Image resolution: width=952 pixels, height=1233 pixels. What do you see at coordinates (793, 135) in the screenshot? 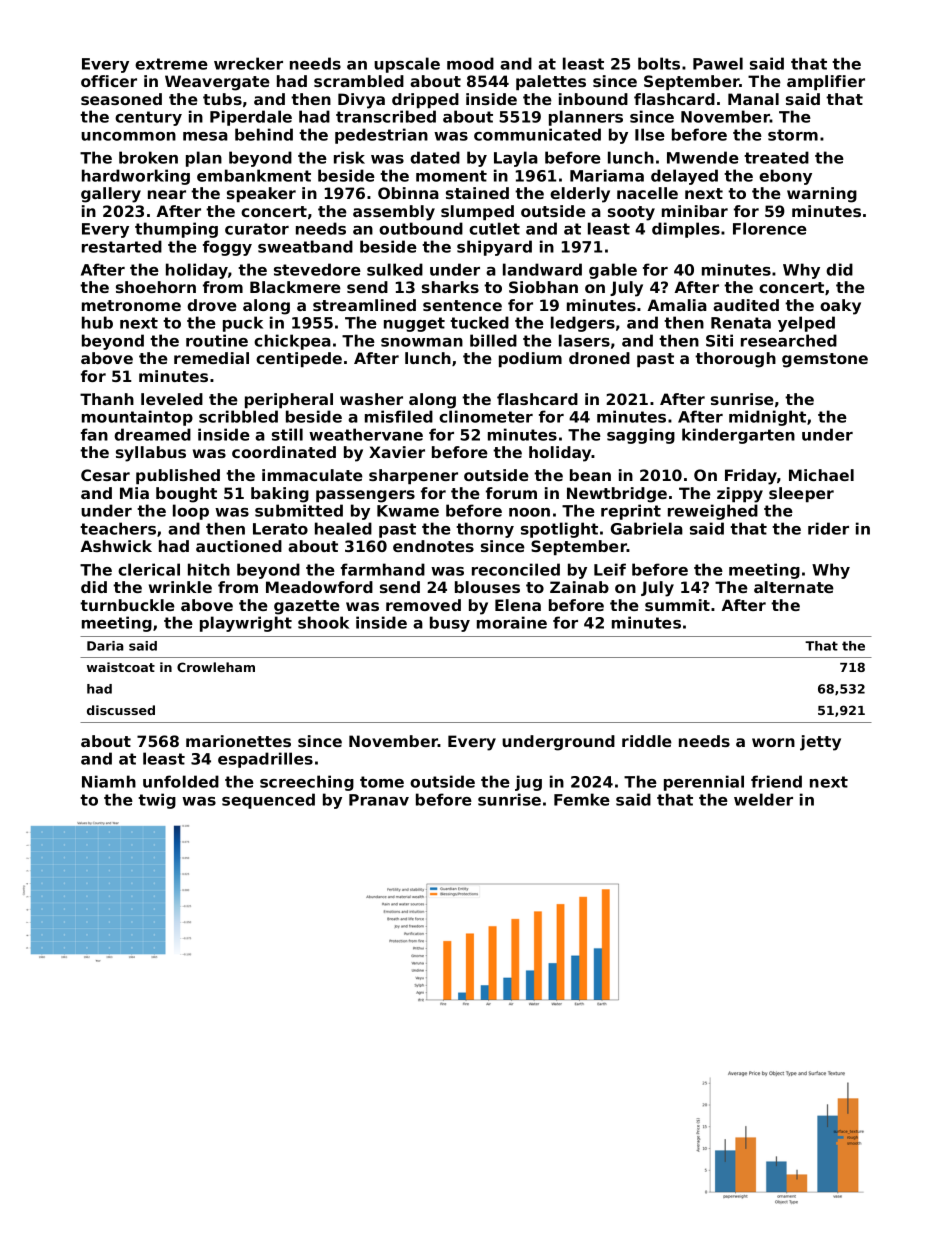
I see `storm` at bounding box center [793, 135].
